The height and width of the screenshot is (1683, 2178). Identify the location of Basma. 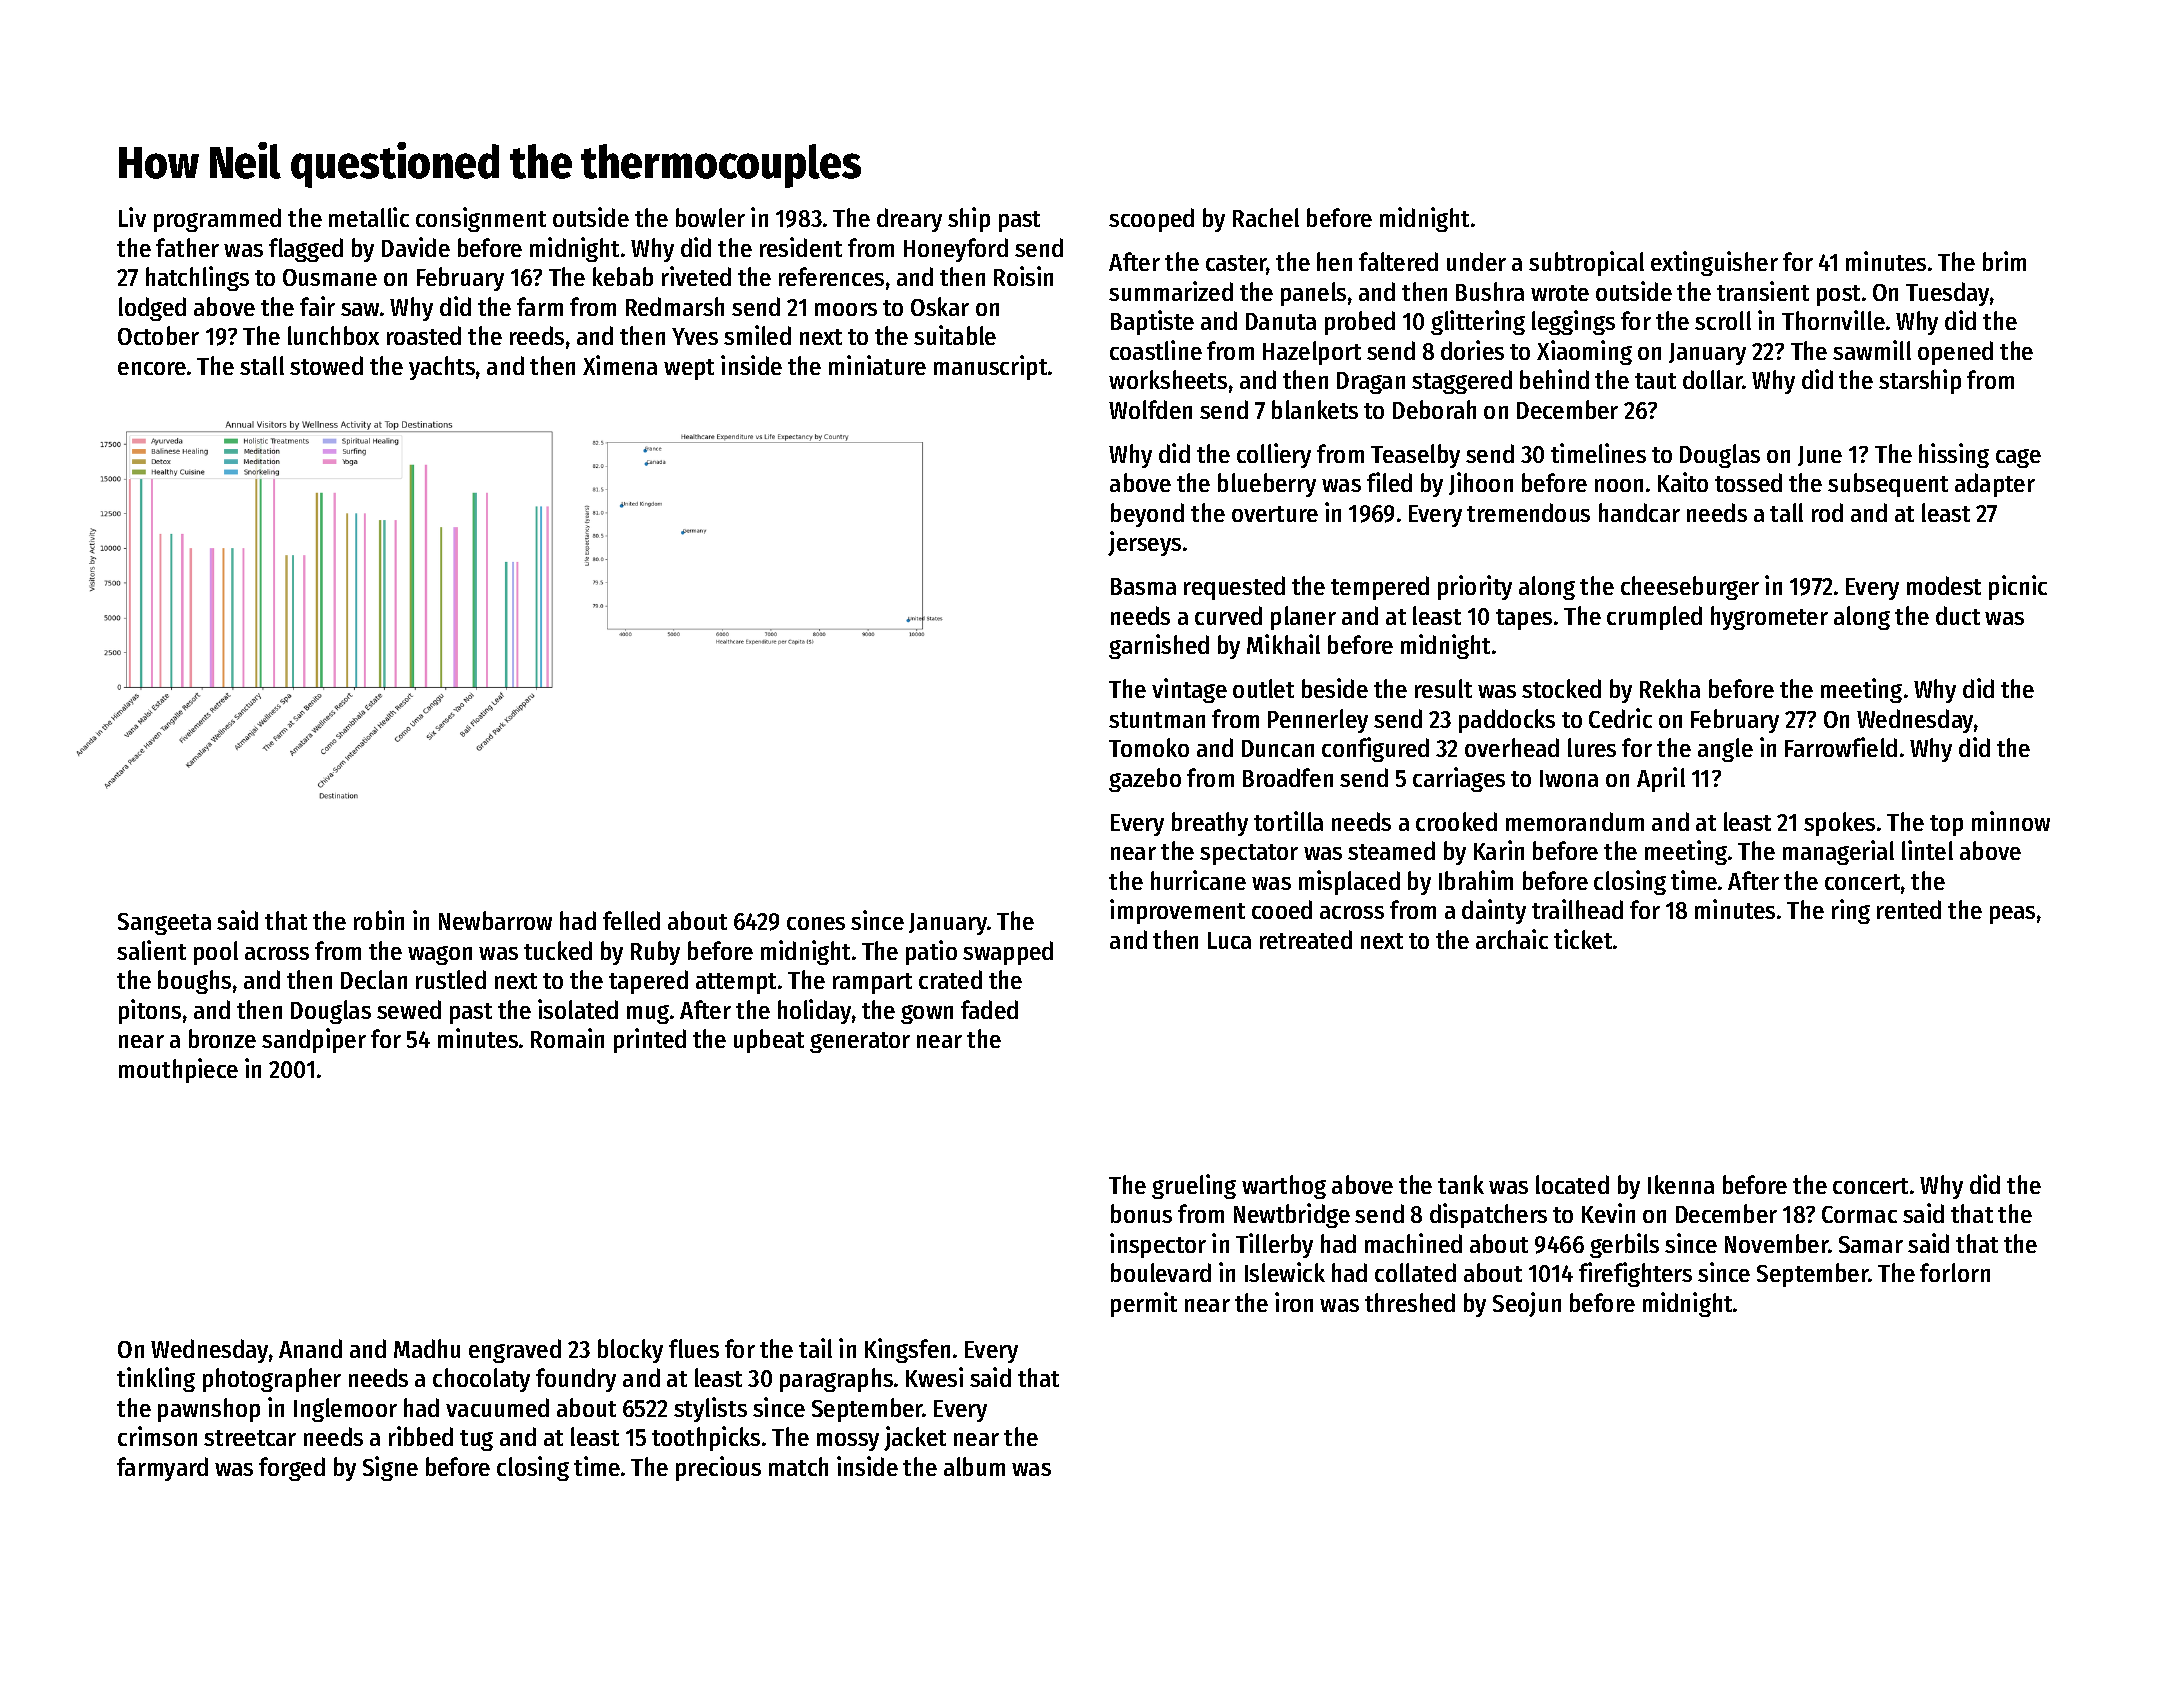
(1143, 586).
